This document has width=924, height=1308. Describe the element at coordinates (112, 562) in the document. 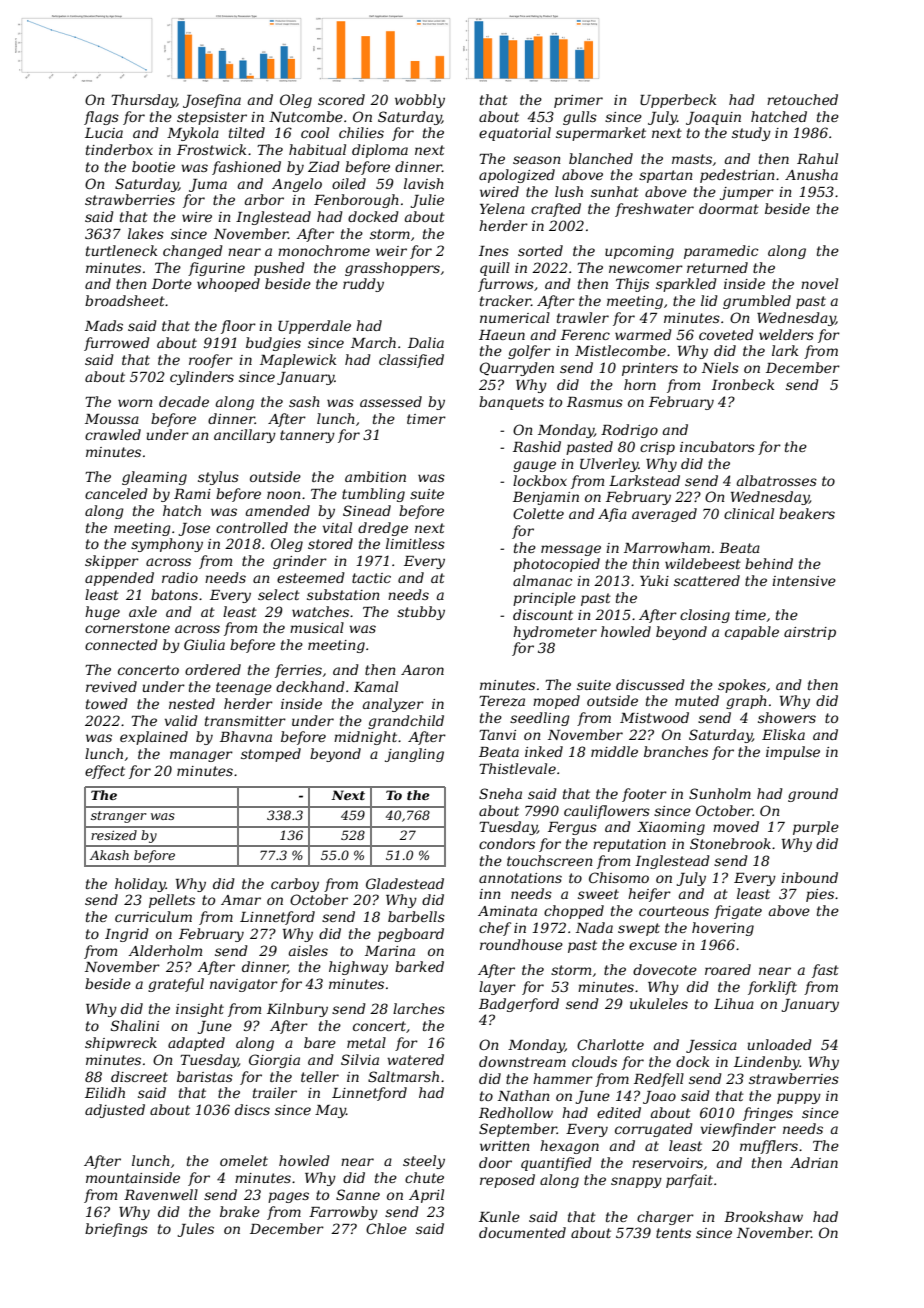

I see `skipper` at that location.
